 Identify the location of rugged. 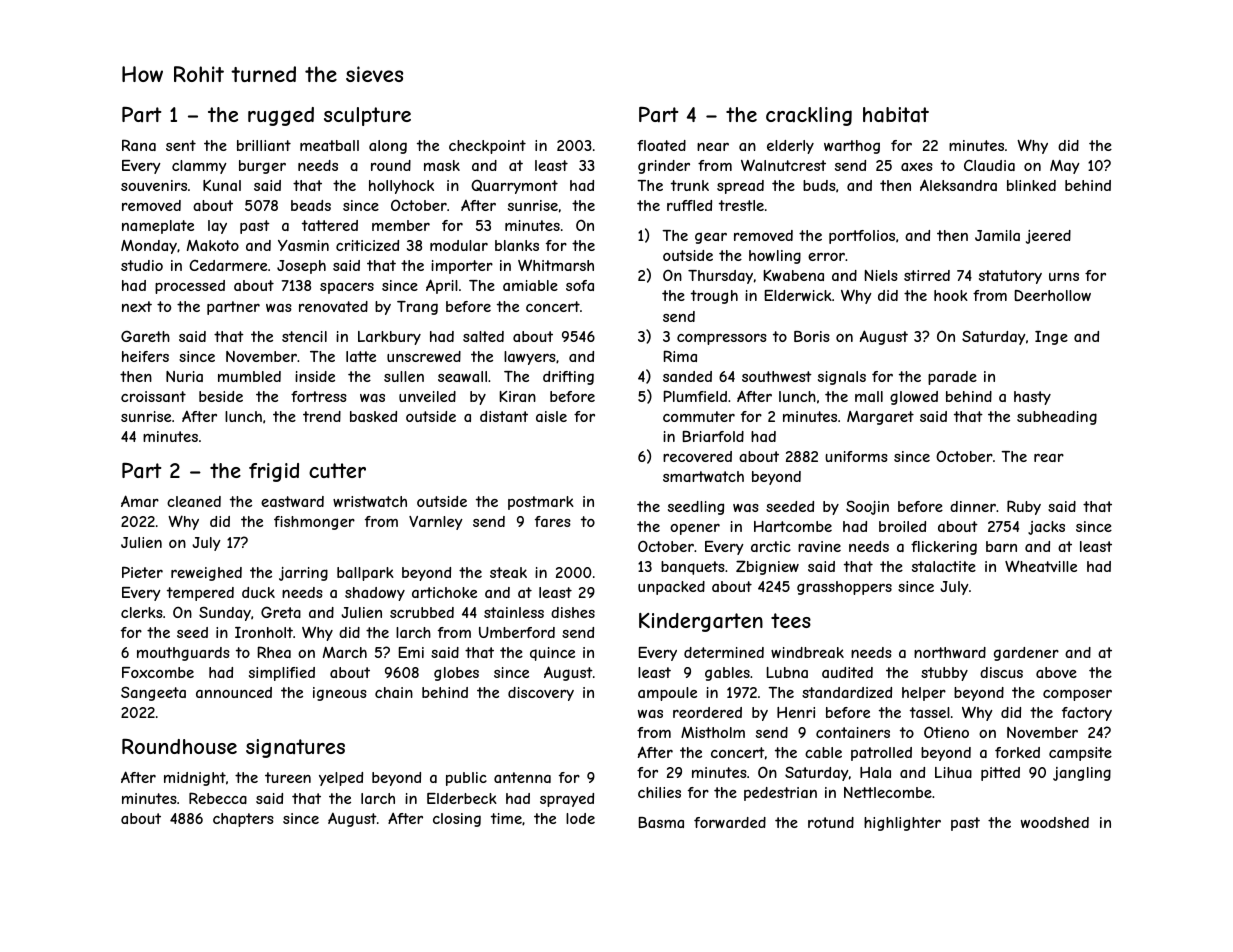
(281, 116).
